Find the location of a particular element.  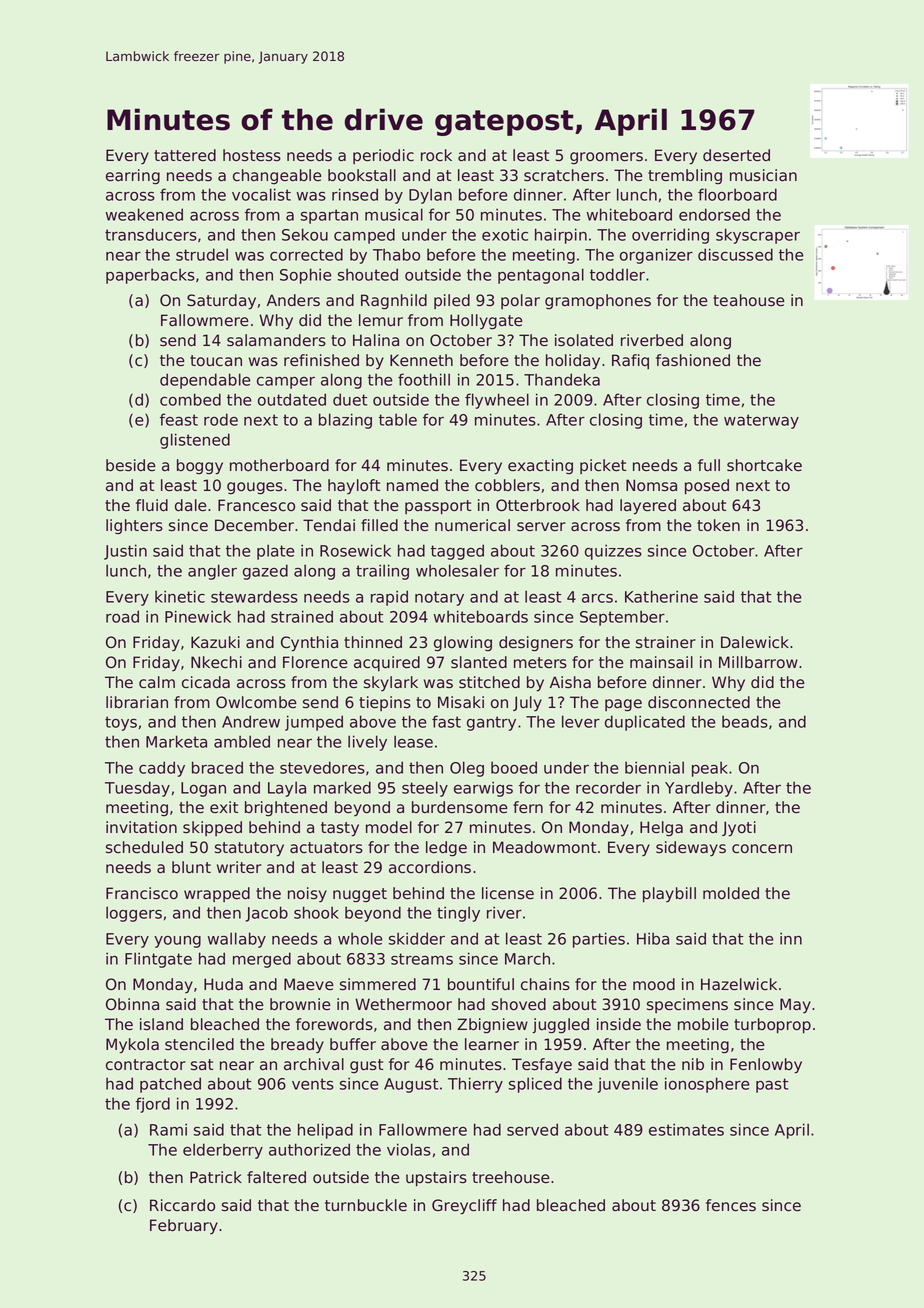

duplicated is located at coordinates (645, 723).
